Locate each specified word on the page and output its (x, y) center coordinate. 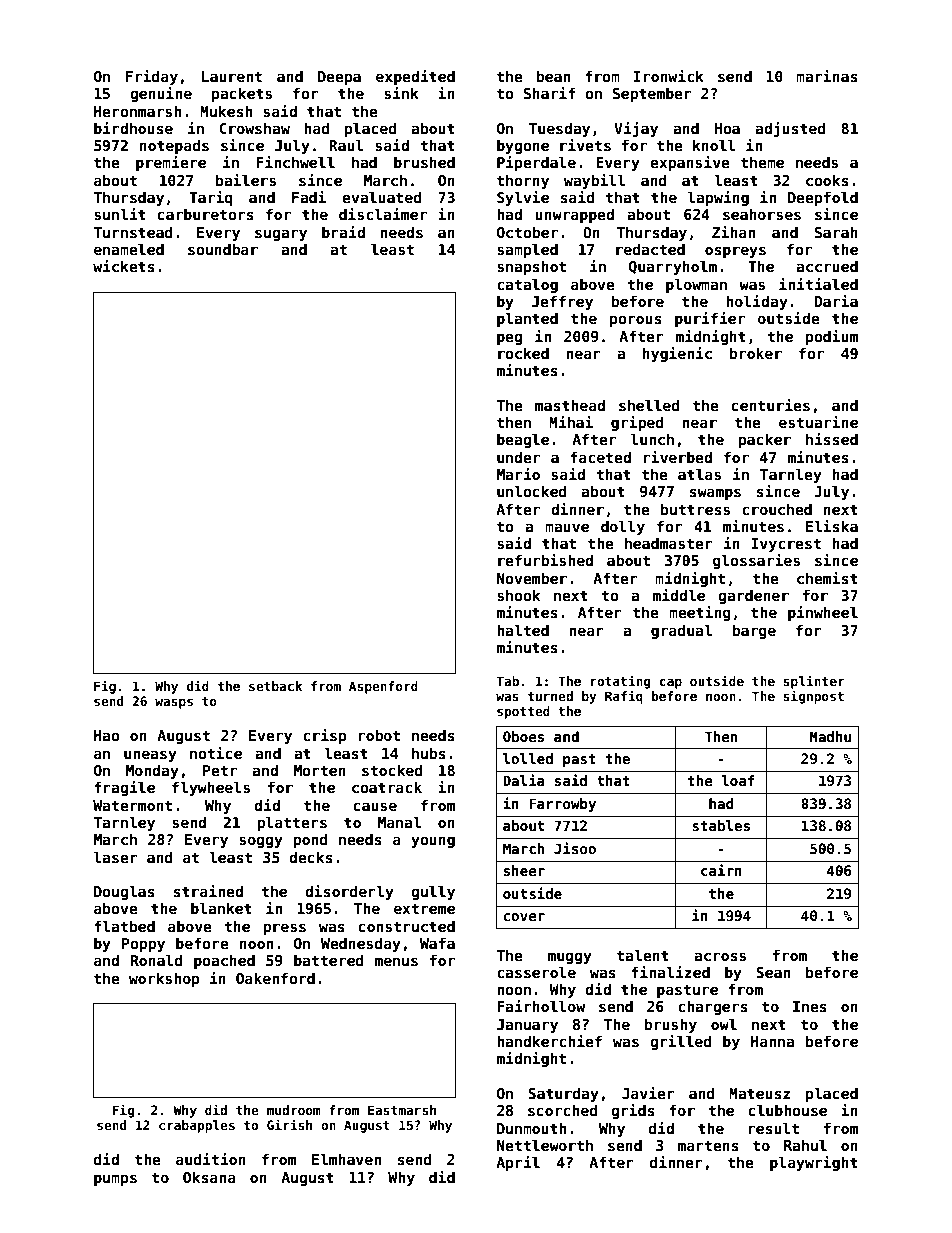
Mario (518, 474)
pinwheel (823, 613)
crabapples (197, 1126)
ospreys (735, 252)
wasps (174, 704)
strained (208, 891)
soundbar (223, 249)
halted (523, 630)
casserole (536, 972)
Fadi (309, 197)
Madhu (830, 736)
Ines (810, 1006)
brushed (424, 162)
